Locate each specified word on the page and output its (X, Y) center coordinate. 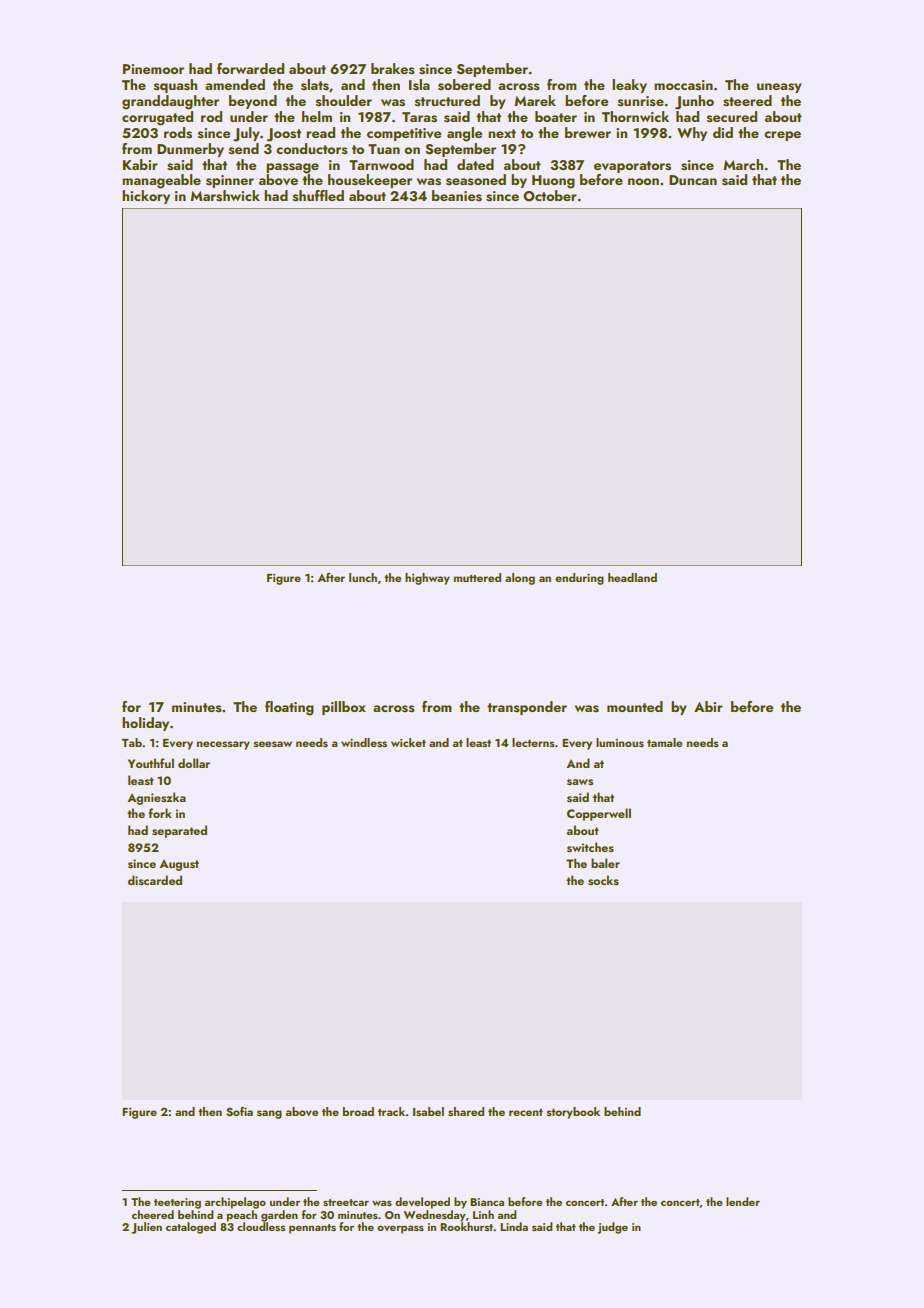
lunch (363, 577)
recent (526, 1112)
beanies (457, 196)
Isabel (428, 1111)
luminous (620, 742)
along (520, 579)
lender (743, 1201)
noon (643, 181)
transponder (527, 708)
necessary (223, 745)
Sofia (239, 1111)
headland (632, 577)
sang (269, 1114)
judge (612, 1228)
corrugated (157, 118)
